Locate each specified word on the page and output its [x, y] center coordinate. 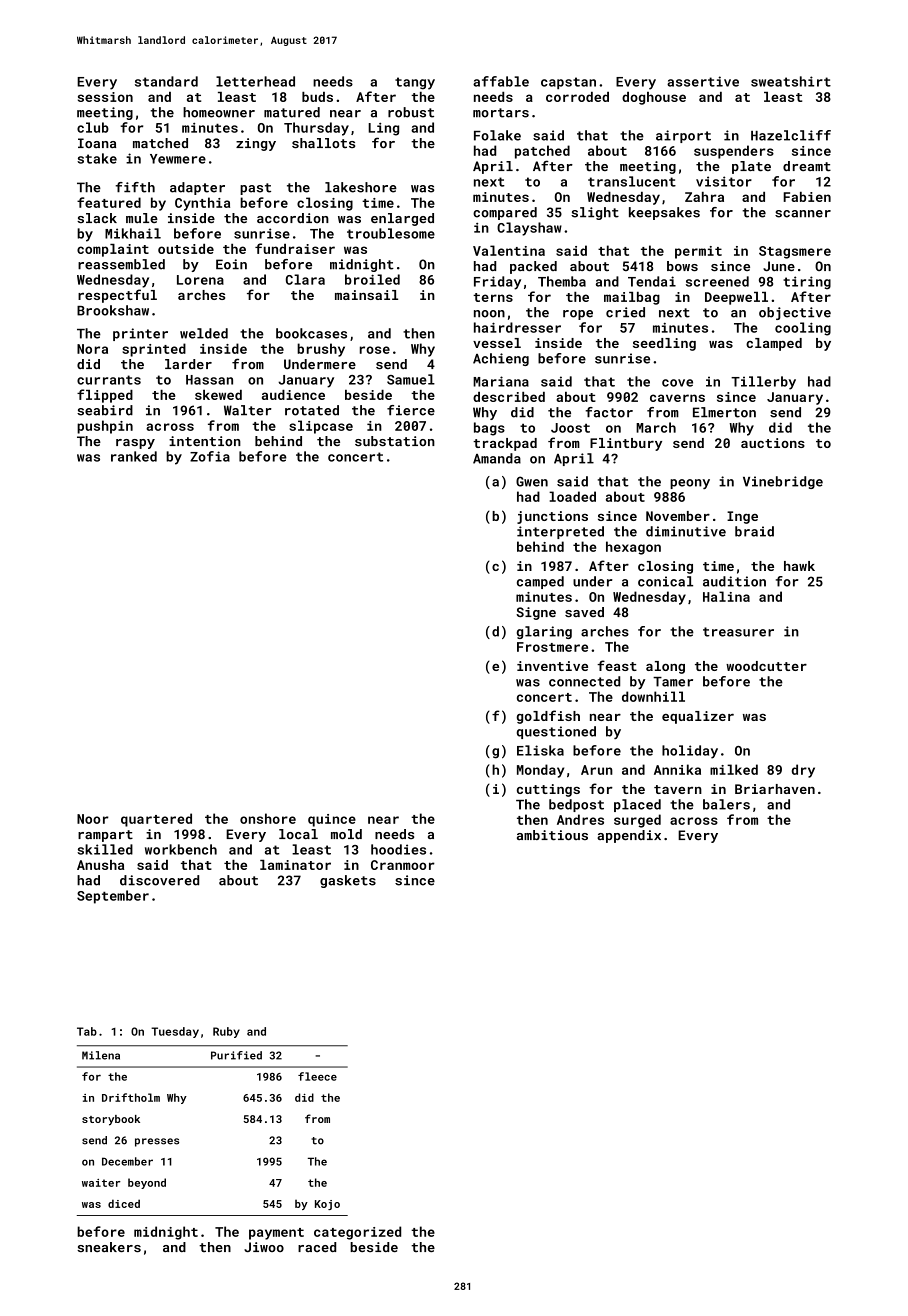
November [678, 516]
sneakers [109, 1247]
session [105, 97]
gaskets [348, 881]
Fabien [807, 197]
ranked [134, 456]
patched [542, 152]
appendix [629, 836]
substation [395, 441]
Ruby [226, 1032]
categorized [357, 1233]
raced [317, 1247]
